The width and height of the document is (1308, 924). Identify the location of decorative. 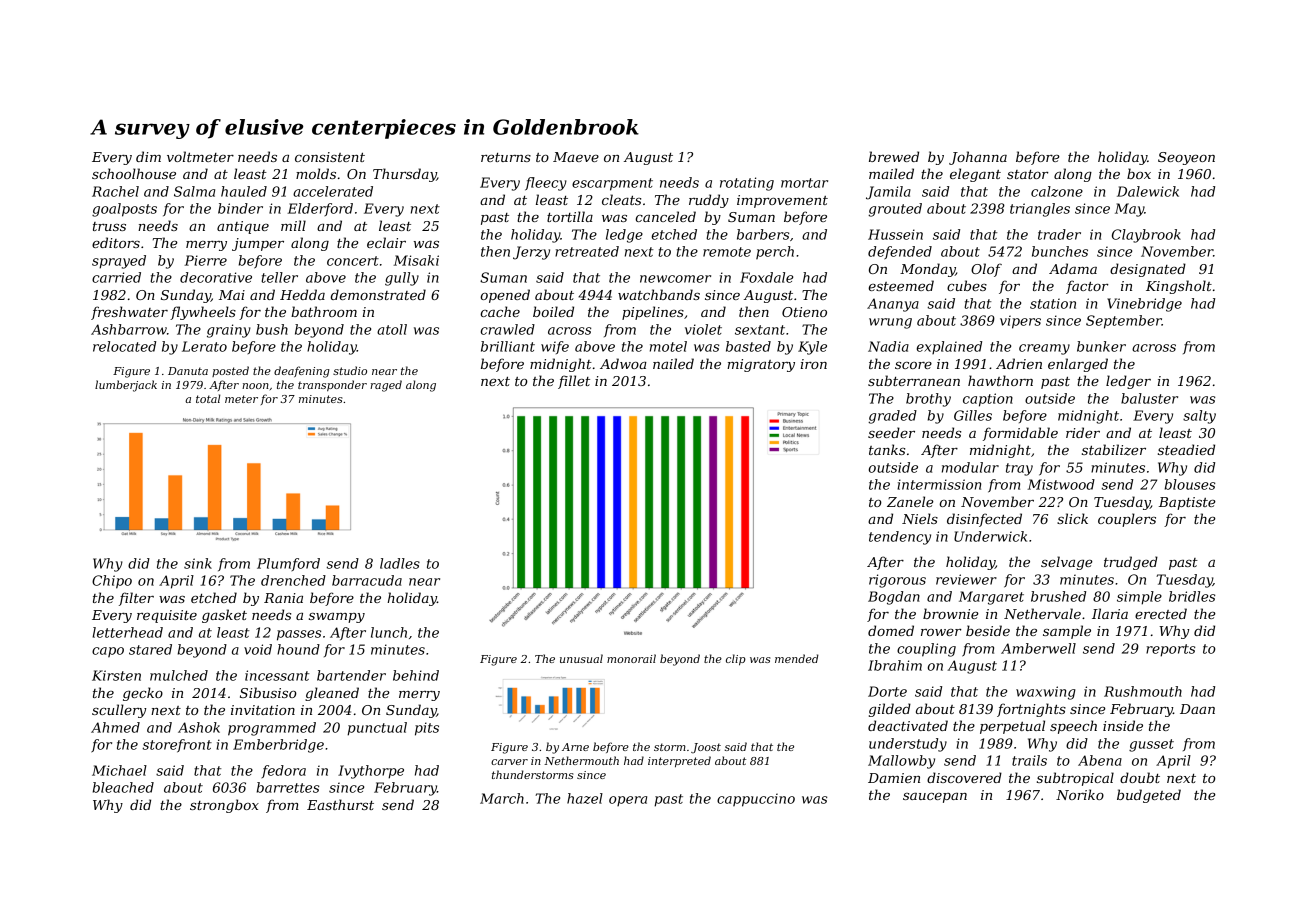
(216, 277).
